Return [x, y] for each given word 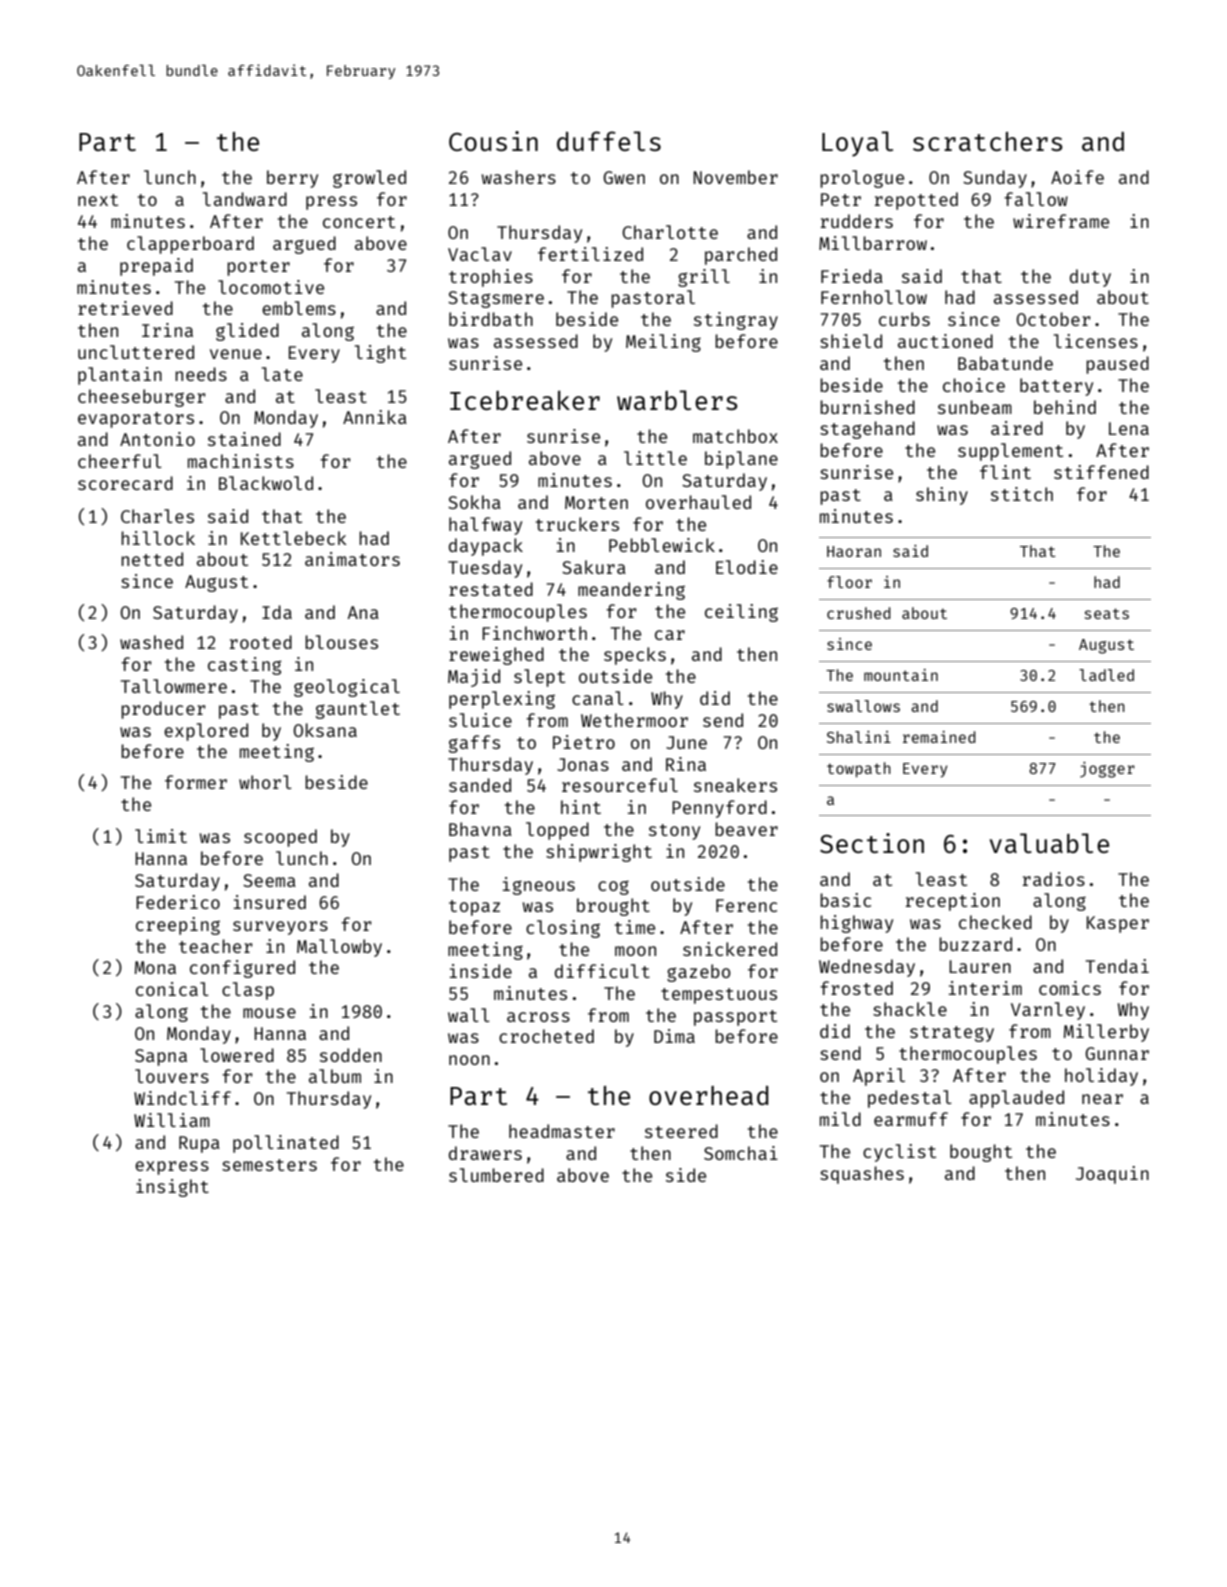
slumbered [496, 1175]
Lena [1129, 428]
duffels [609, 141]
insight [172, 1188]
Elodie [747, 567]
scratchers [988, 141]
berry [292, 179]
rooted [261, 642]
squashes [862, 1175]
